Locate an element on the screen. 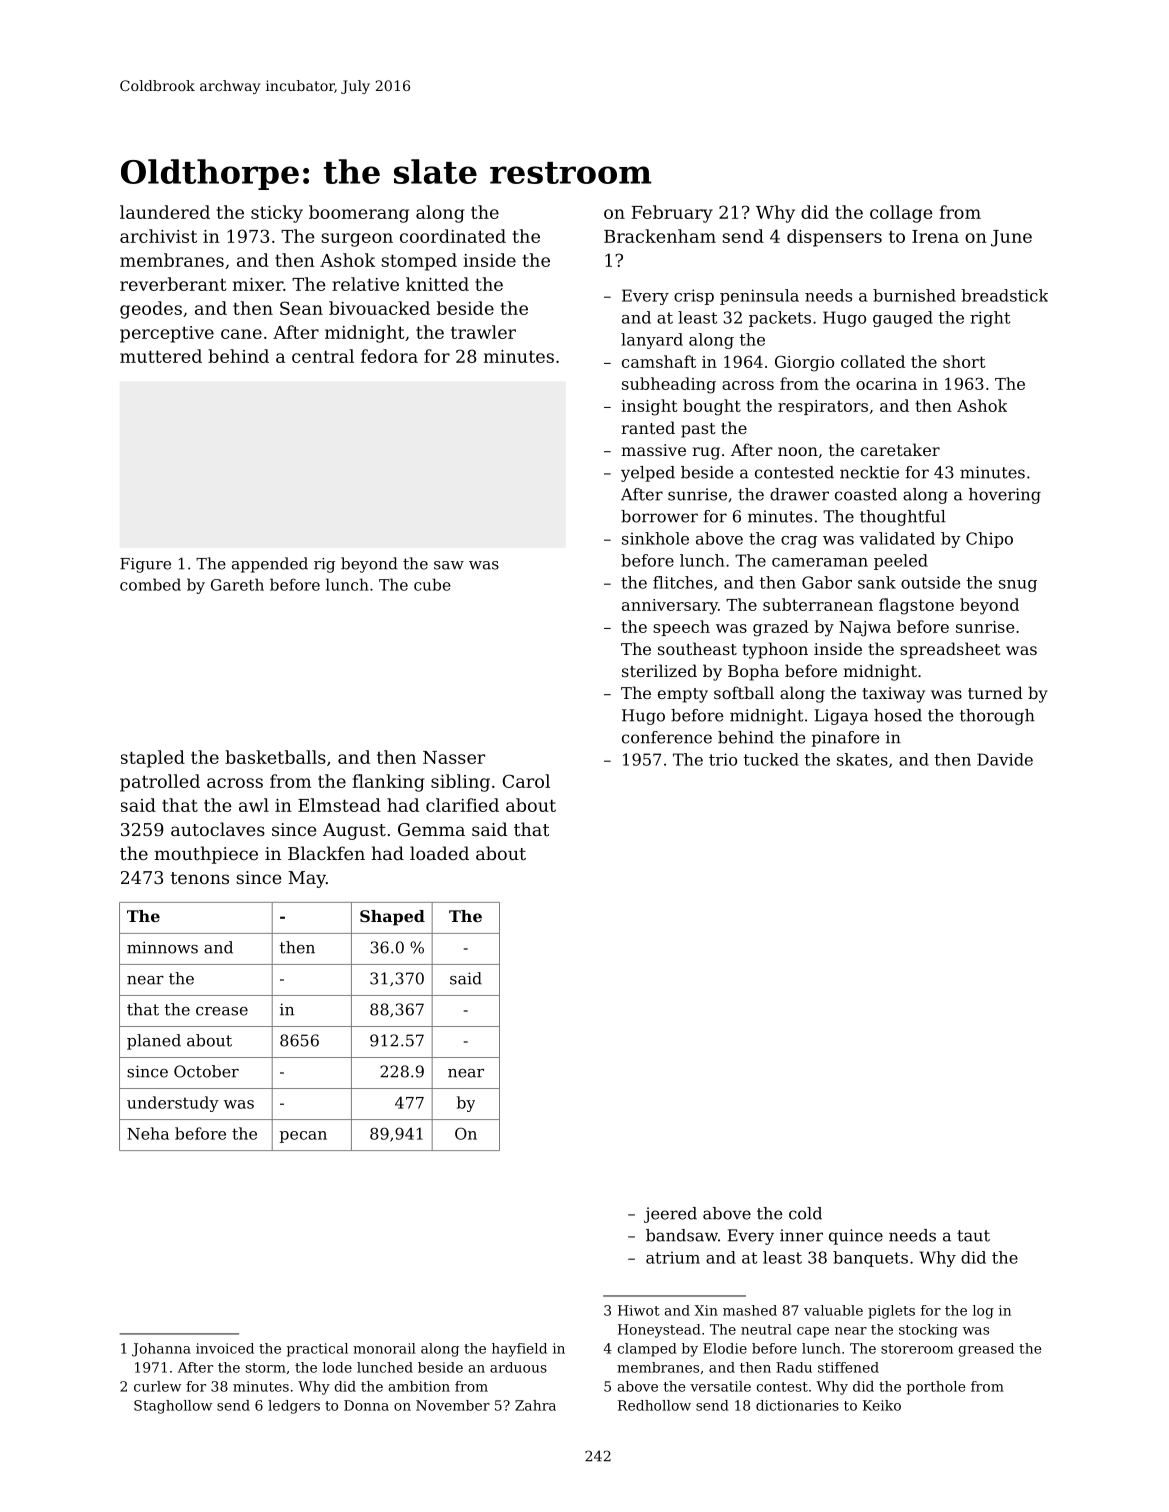  November is located at coordinates (453, 1405).
